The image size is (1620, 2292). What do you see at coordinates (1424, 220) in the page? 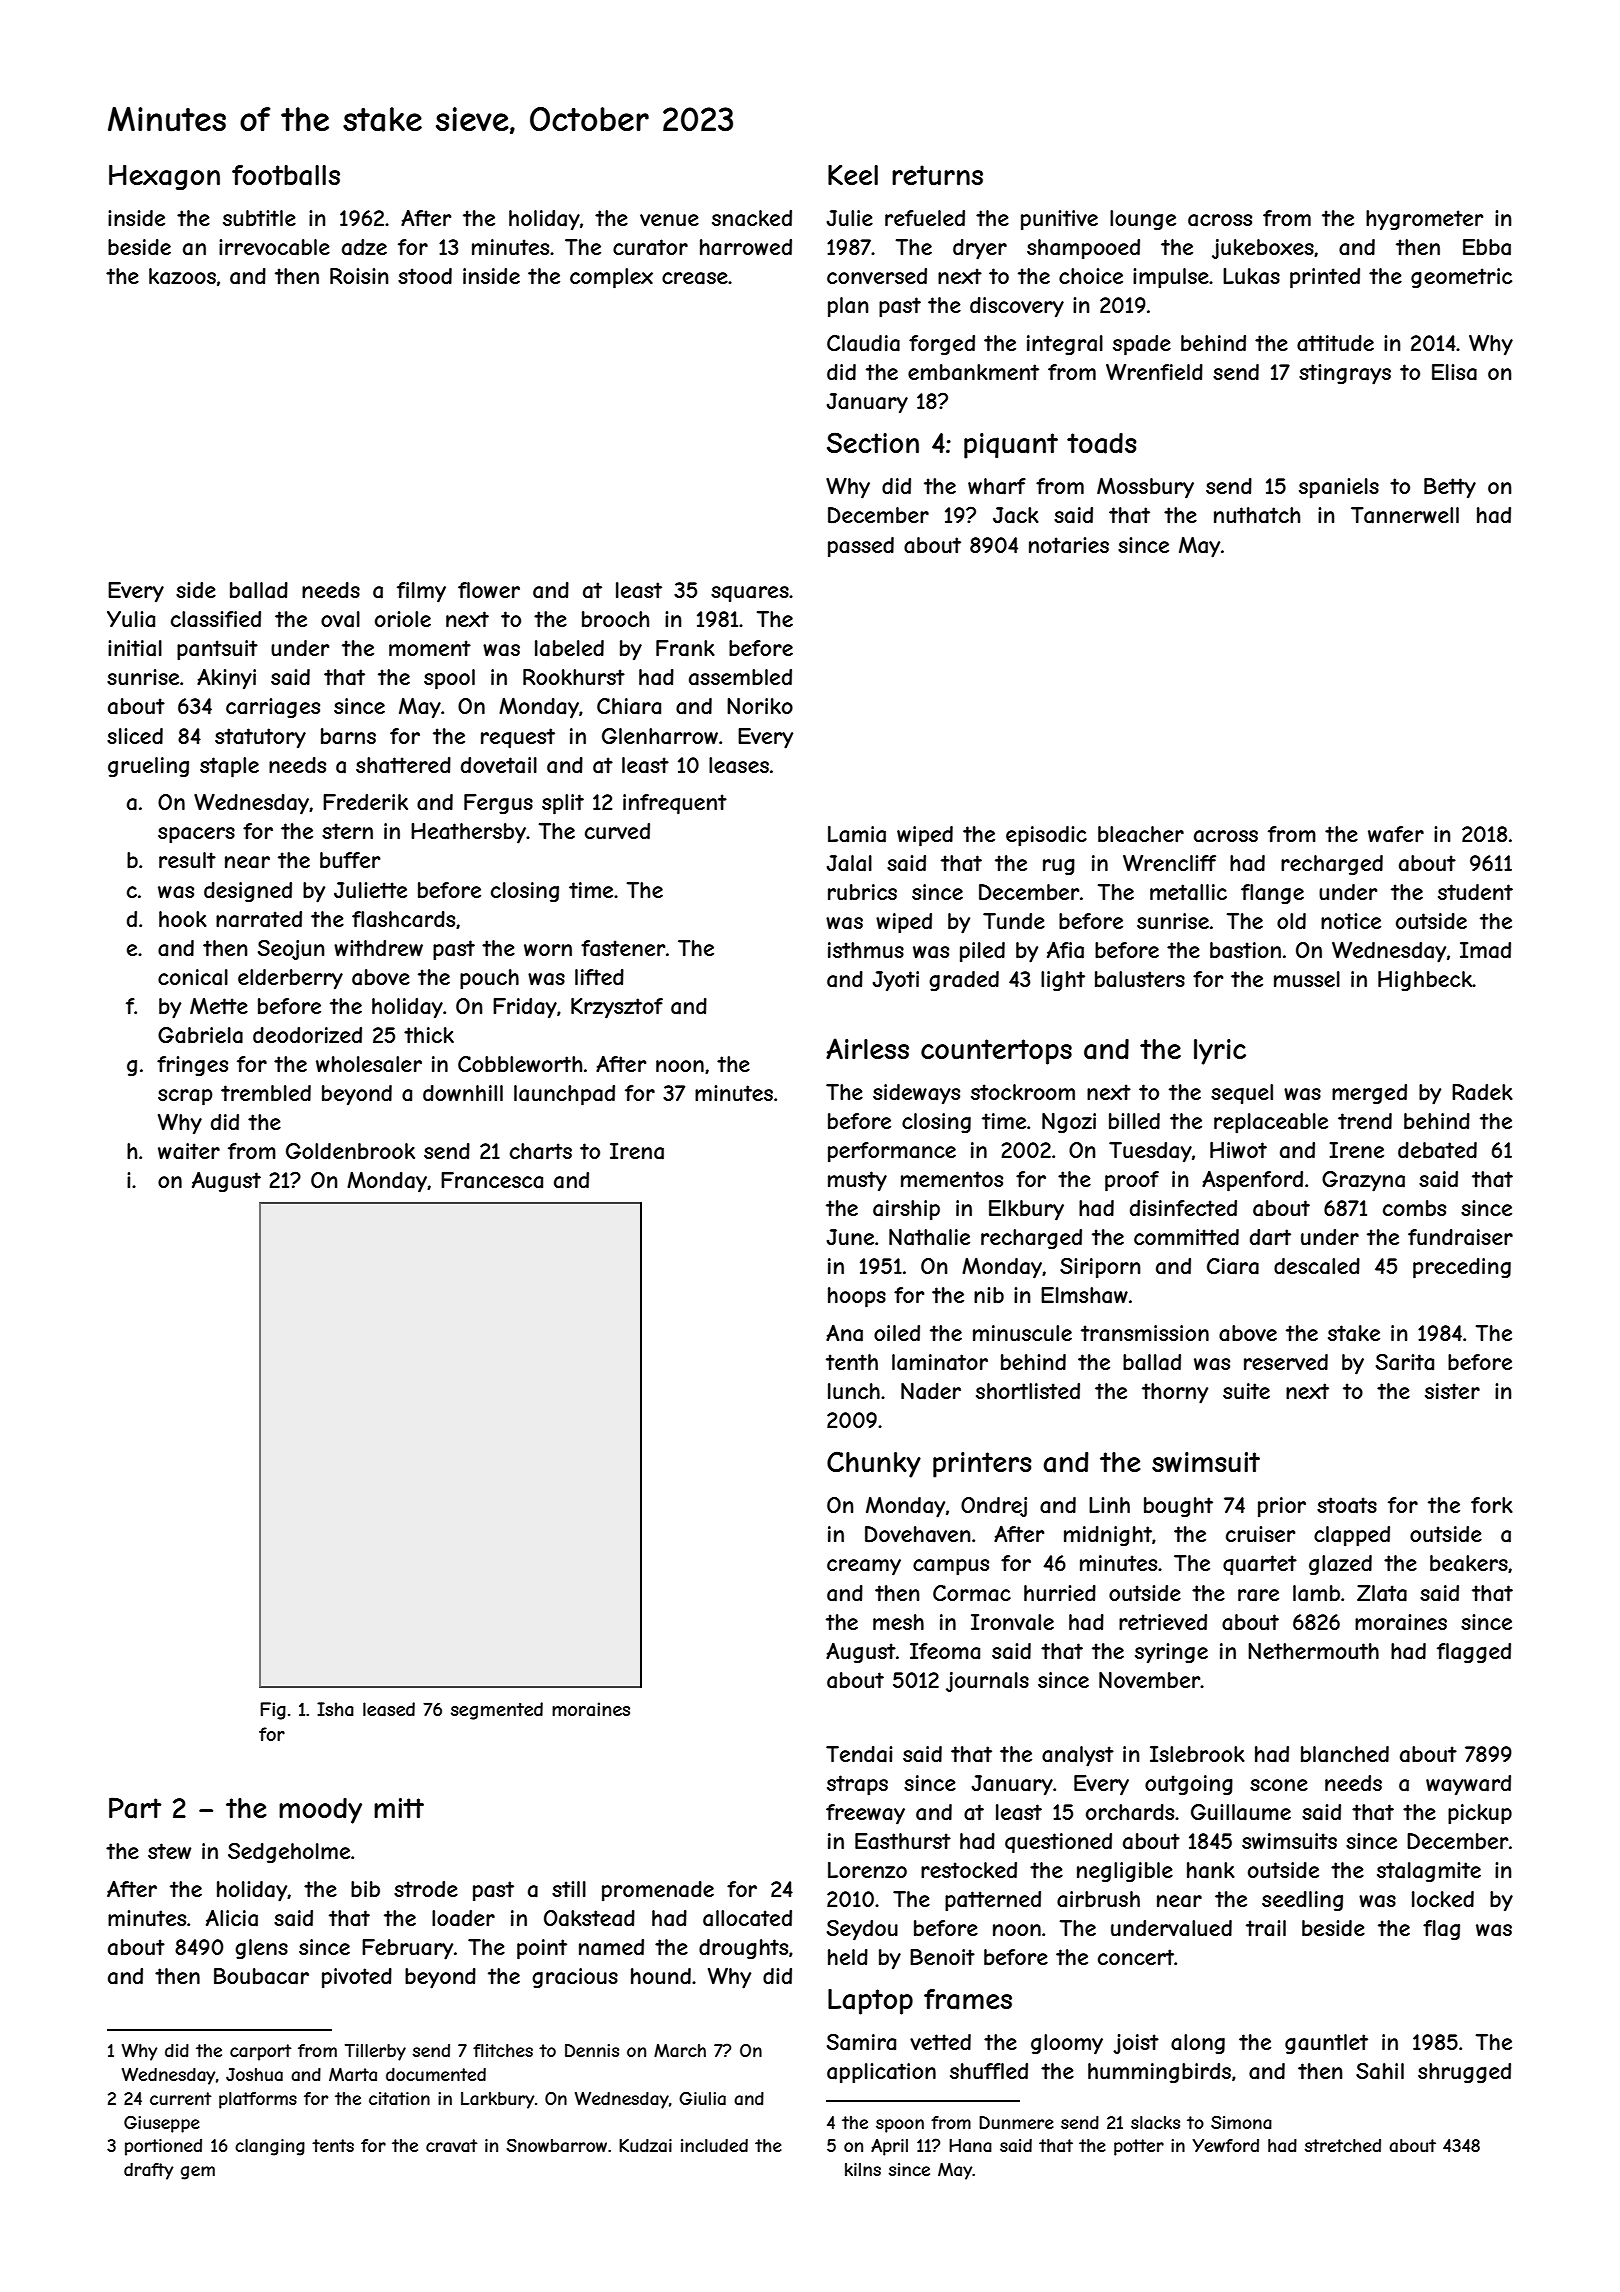
I see `hygrometer` at bounding box center [1424, 220].
